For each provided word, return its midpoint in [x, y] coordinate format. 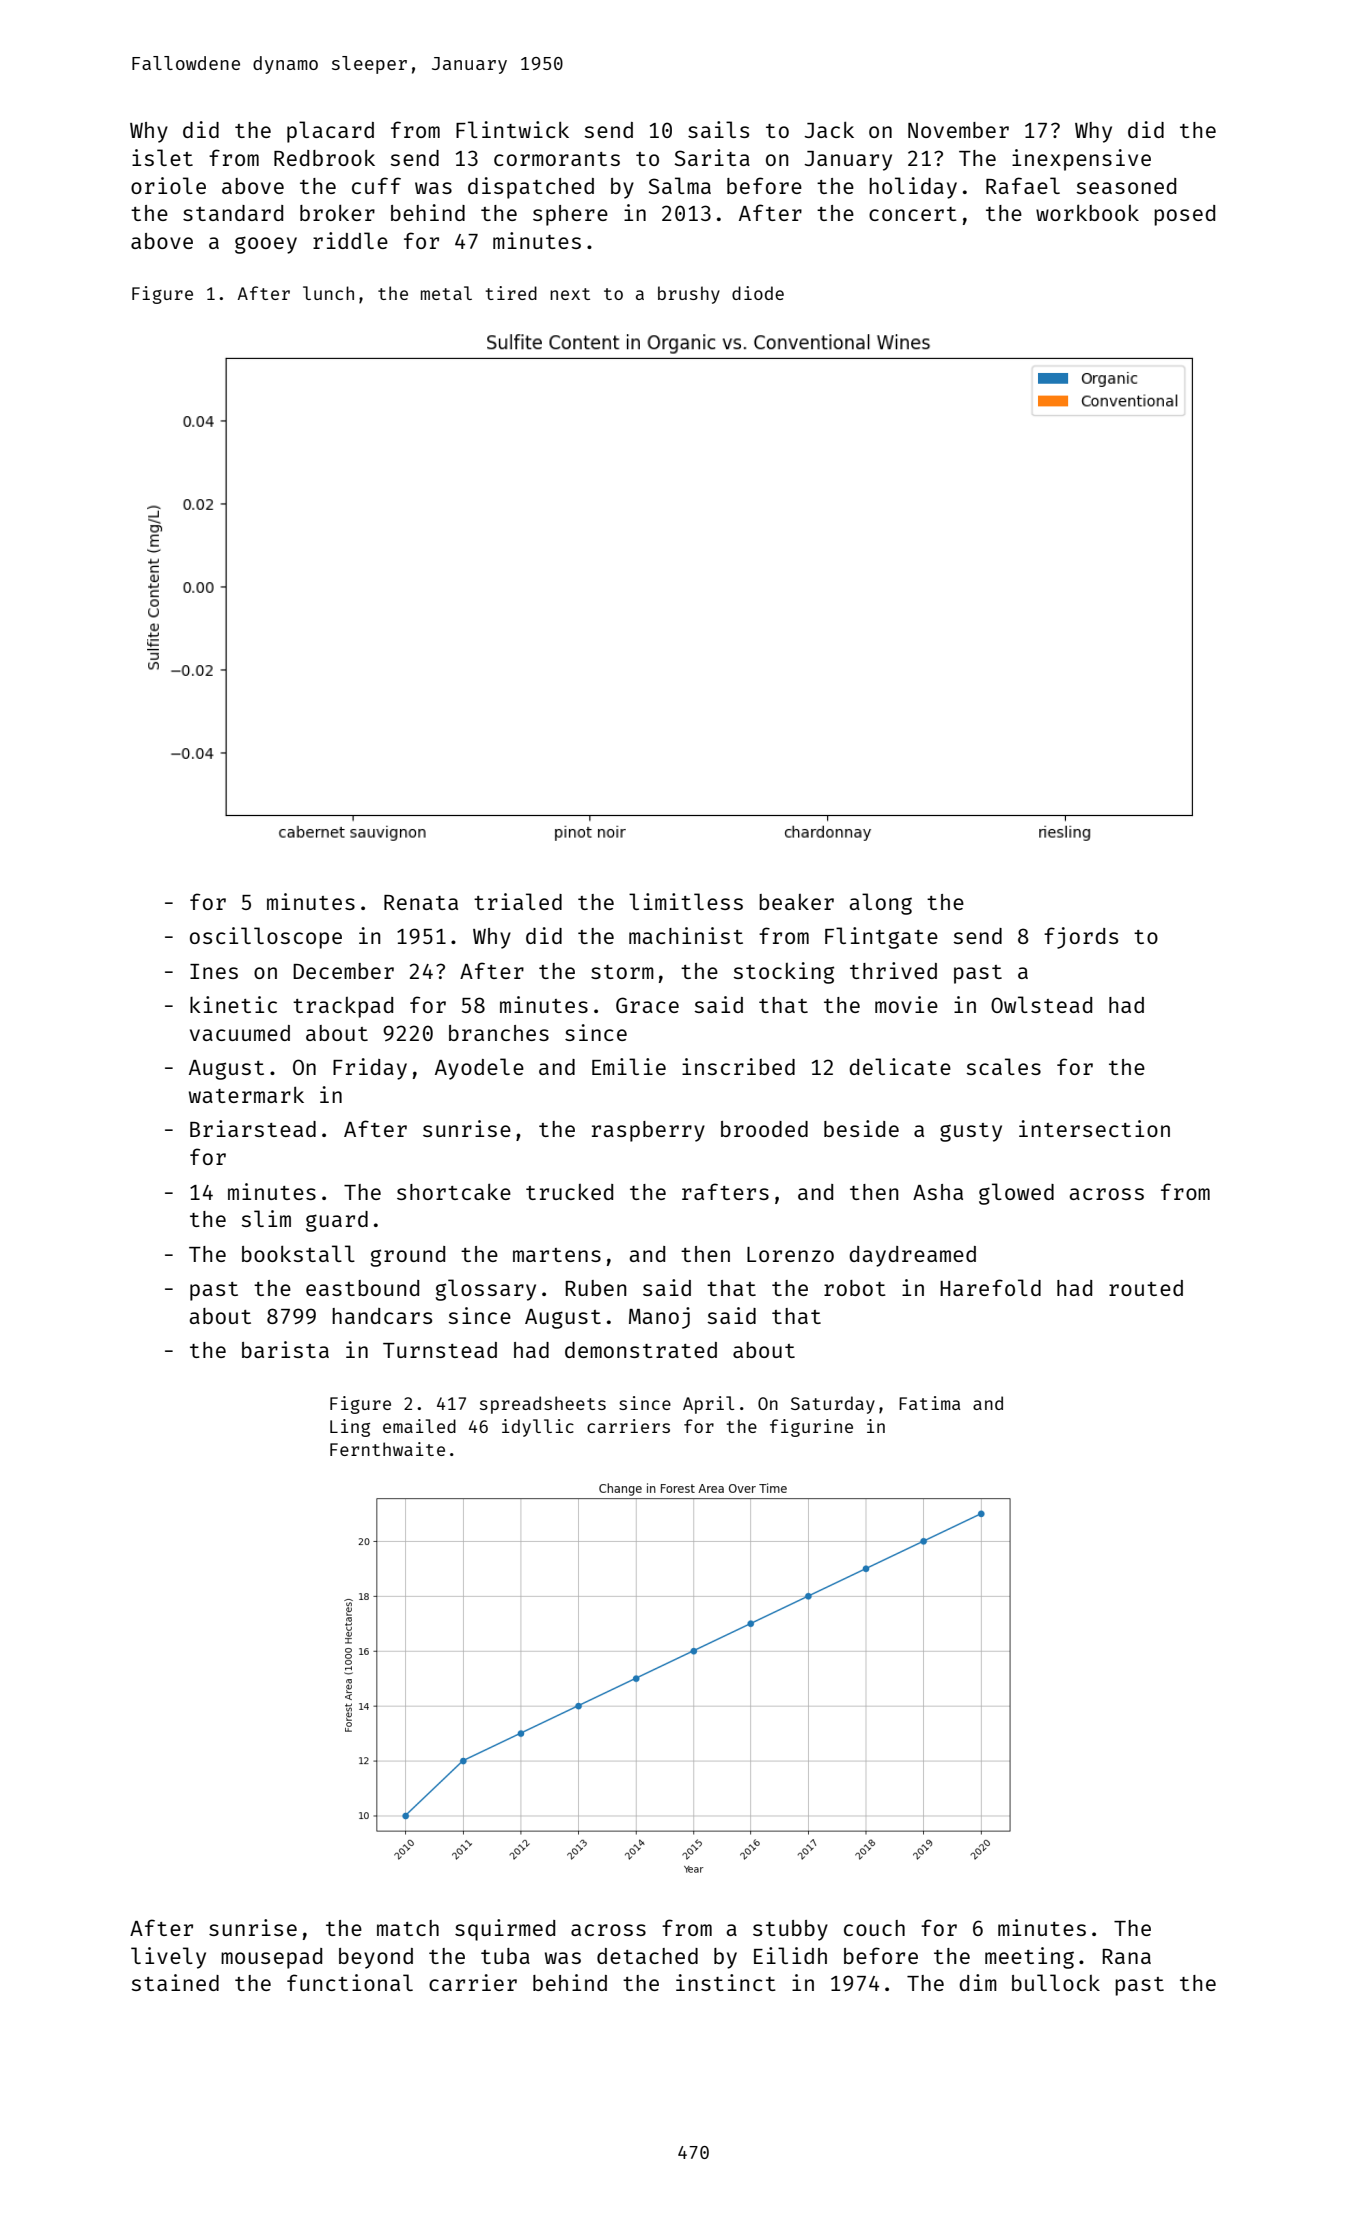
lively [168, 1958]
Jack [829, 129]
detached [647, 1956]
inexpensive [1081, 160]
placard [330, 132]
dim [978, 1982]
